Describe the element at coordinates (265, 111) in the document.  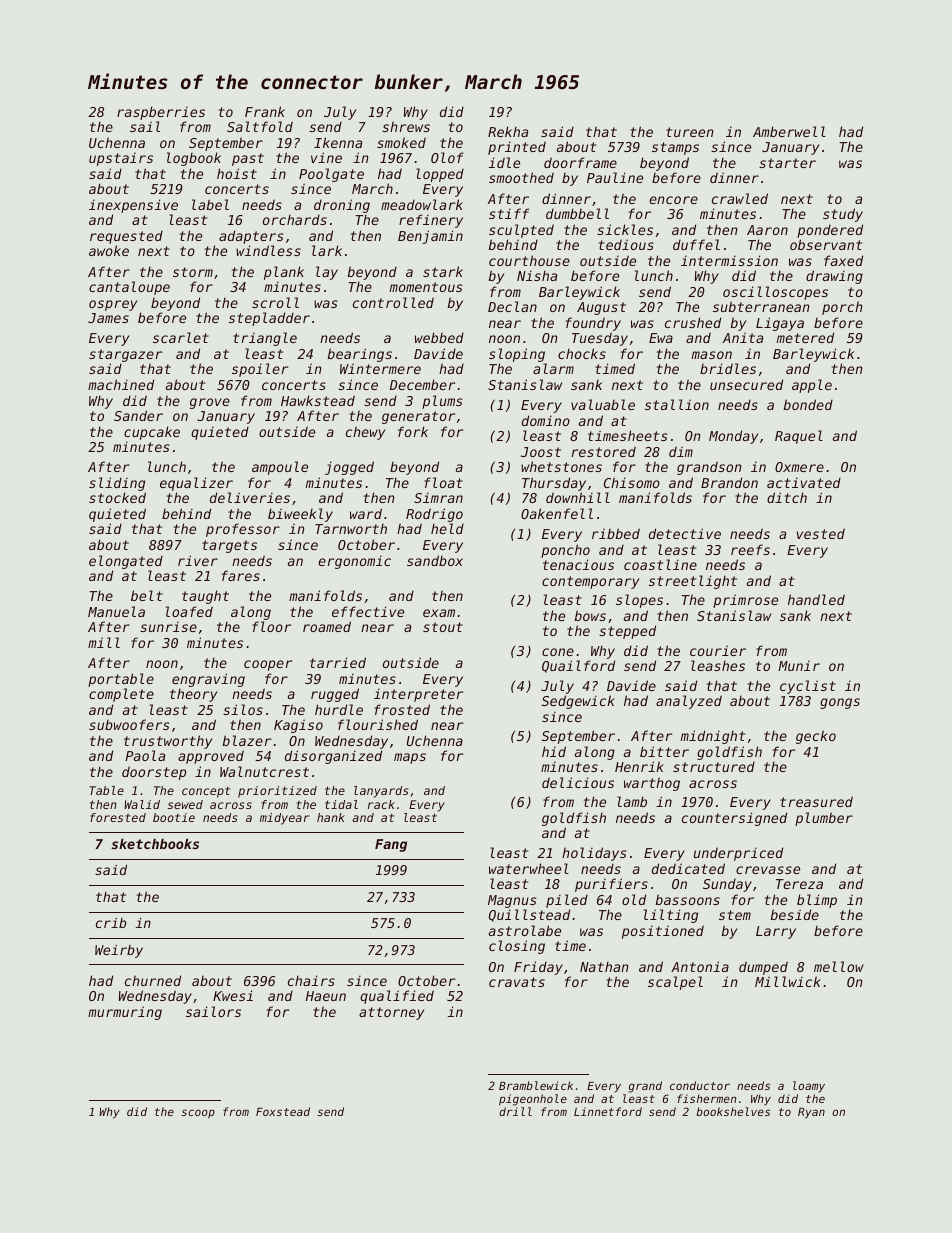
I see `Frank` at that location.
